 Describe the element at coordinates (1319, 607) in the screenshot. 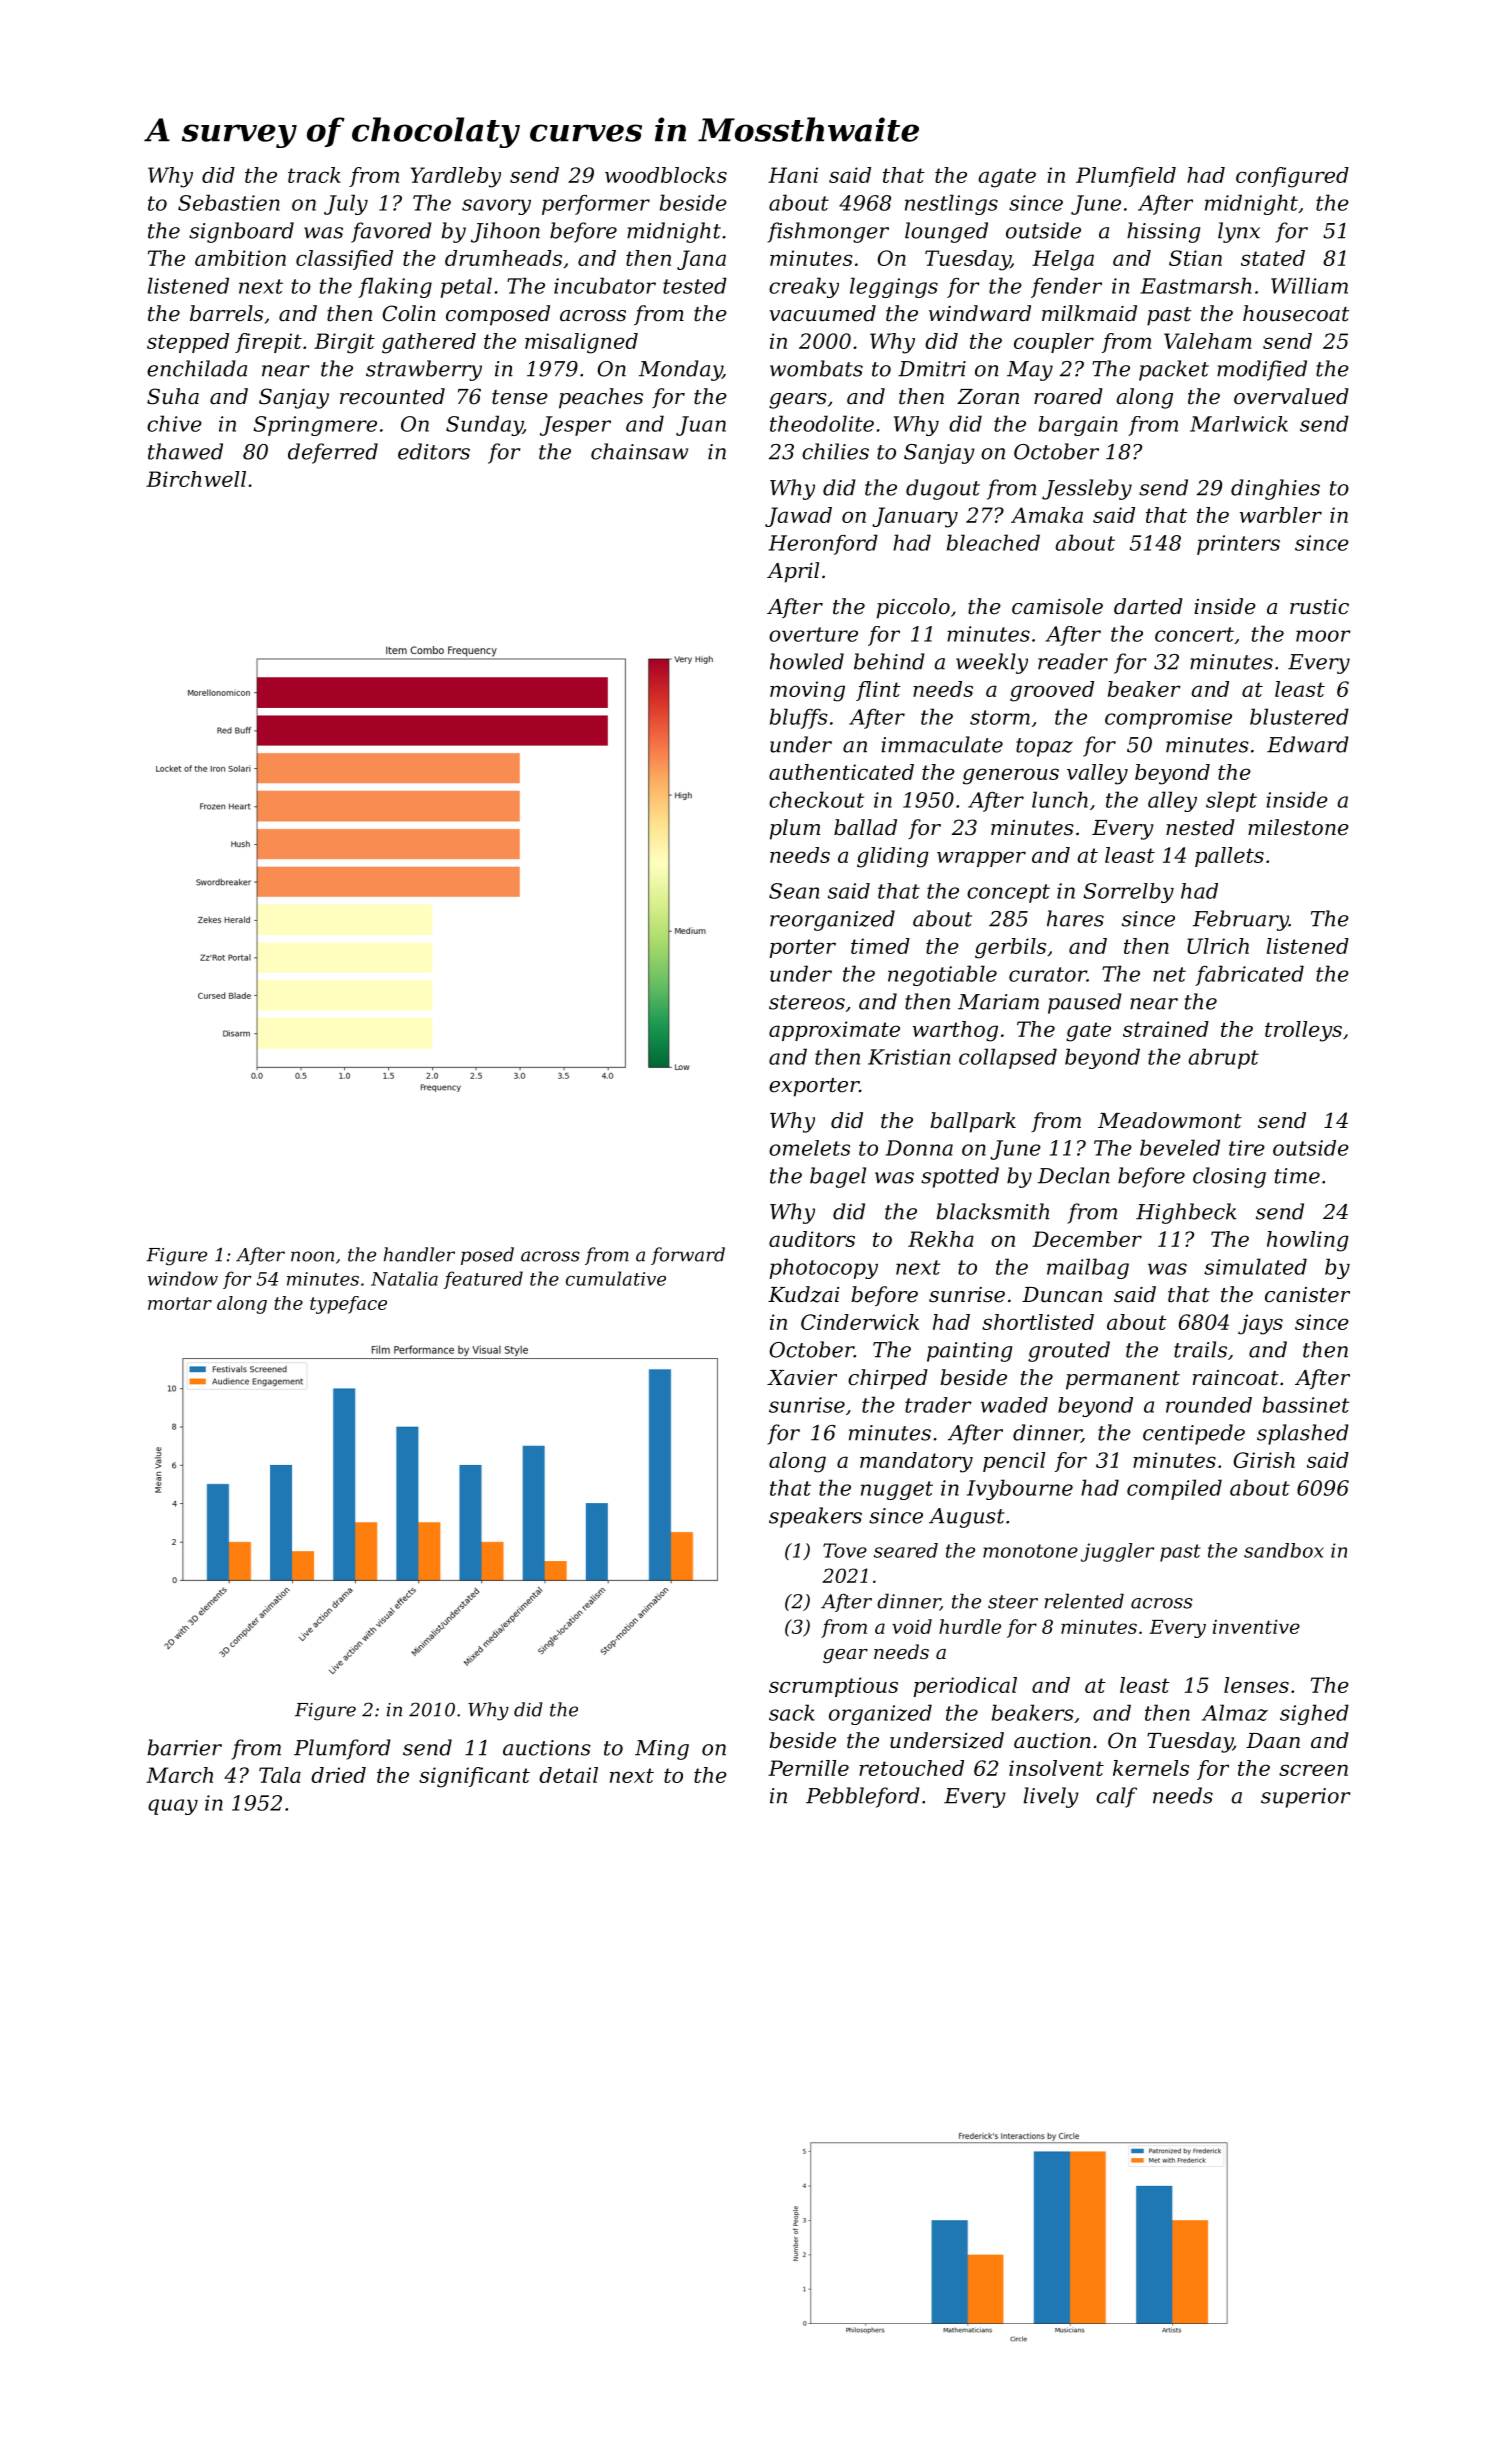

I see `rustic` at that location.
